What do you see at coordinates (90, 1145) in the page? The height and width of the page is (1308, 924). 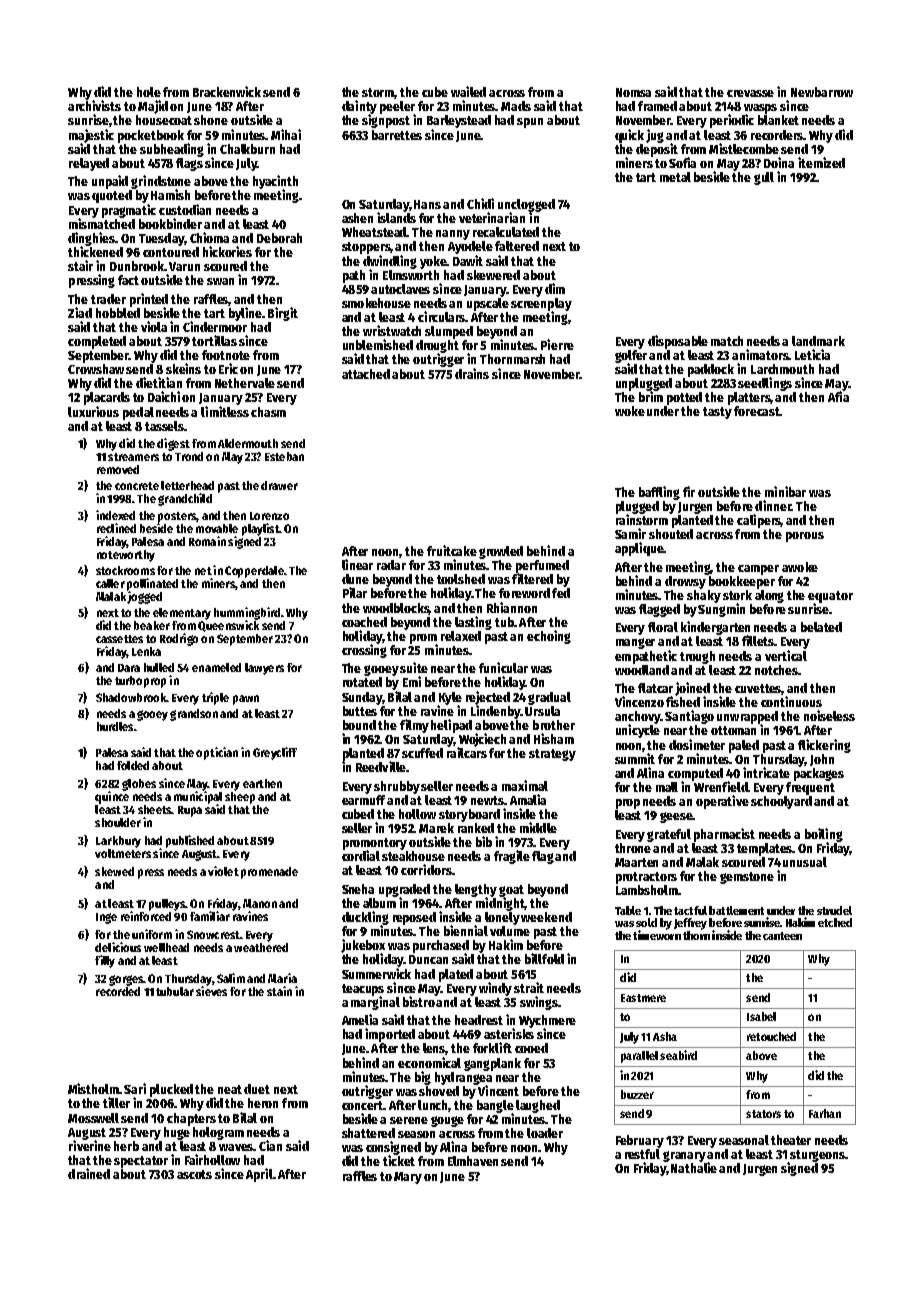 I see `riverine` at bounding box center [90, 1145].
